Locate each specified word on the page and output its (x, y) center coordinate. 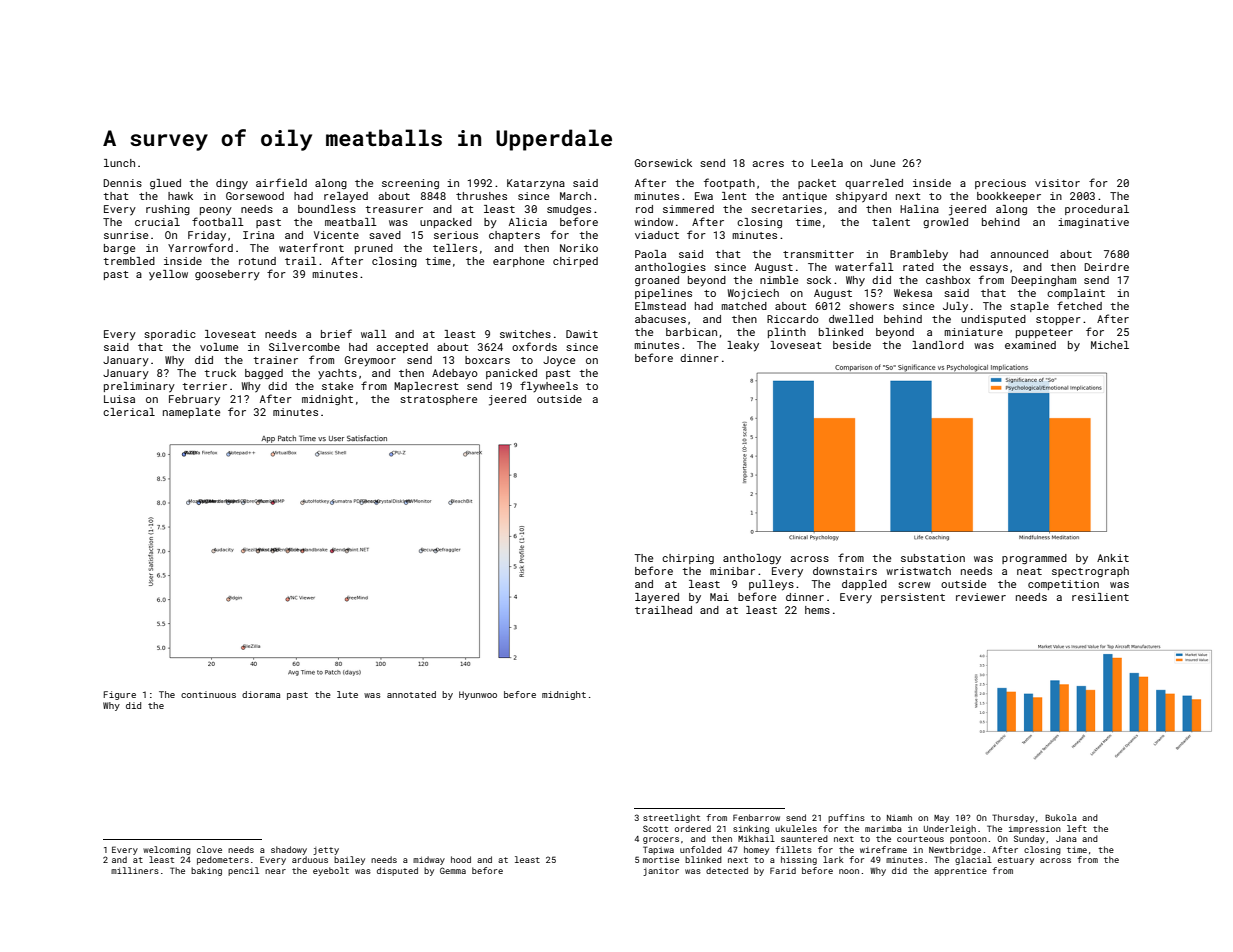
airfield (281, 182)
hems (817, 610)
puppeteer (1044, 333)
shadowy (289, 850)
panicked (511, 374)
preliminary (139, 387)
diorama (261, 694)
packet (817, 184)
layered (657, 598)
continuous (208, 694)
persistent (913, 598)
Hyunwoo (478, 695)
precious (1000, 184)
